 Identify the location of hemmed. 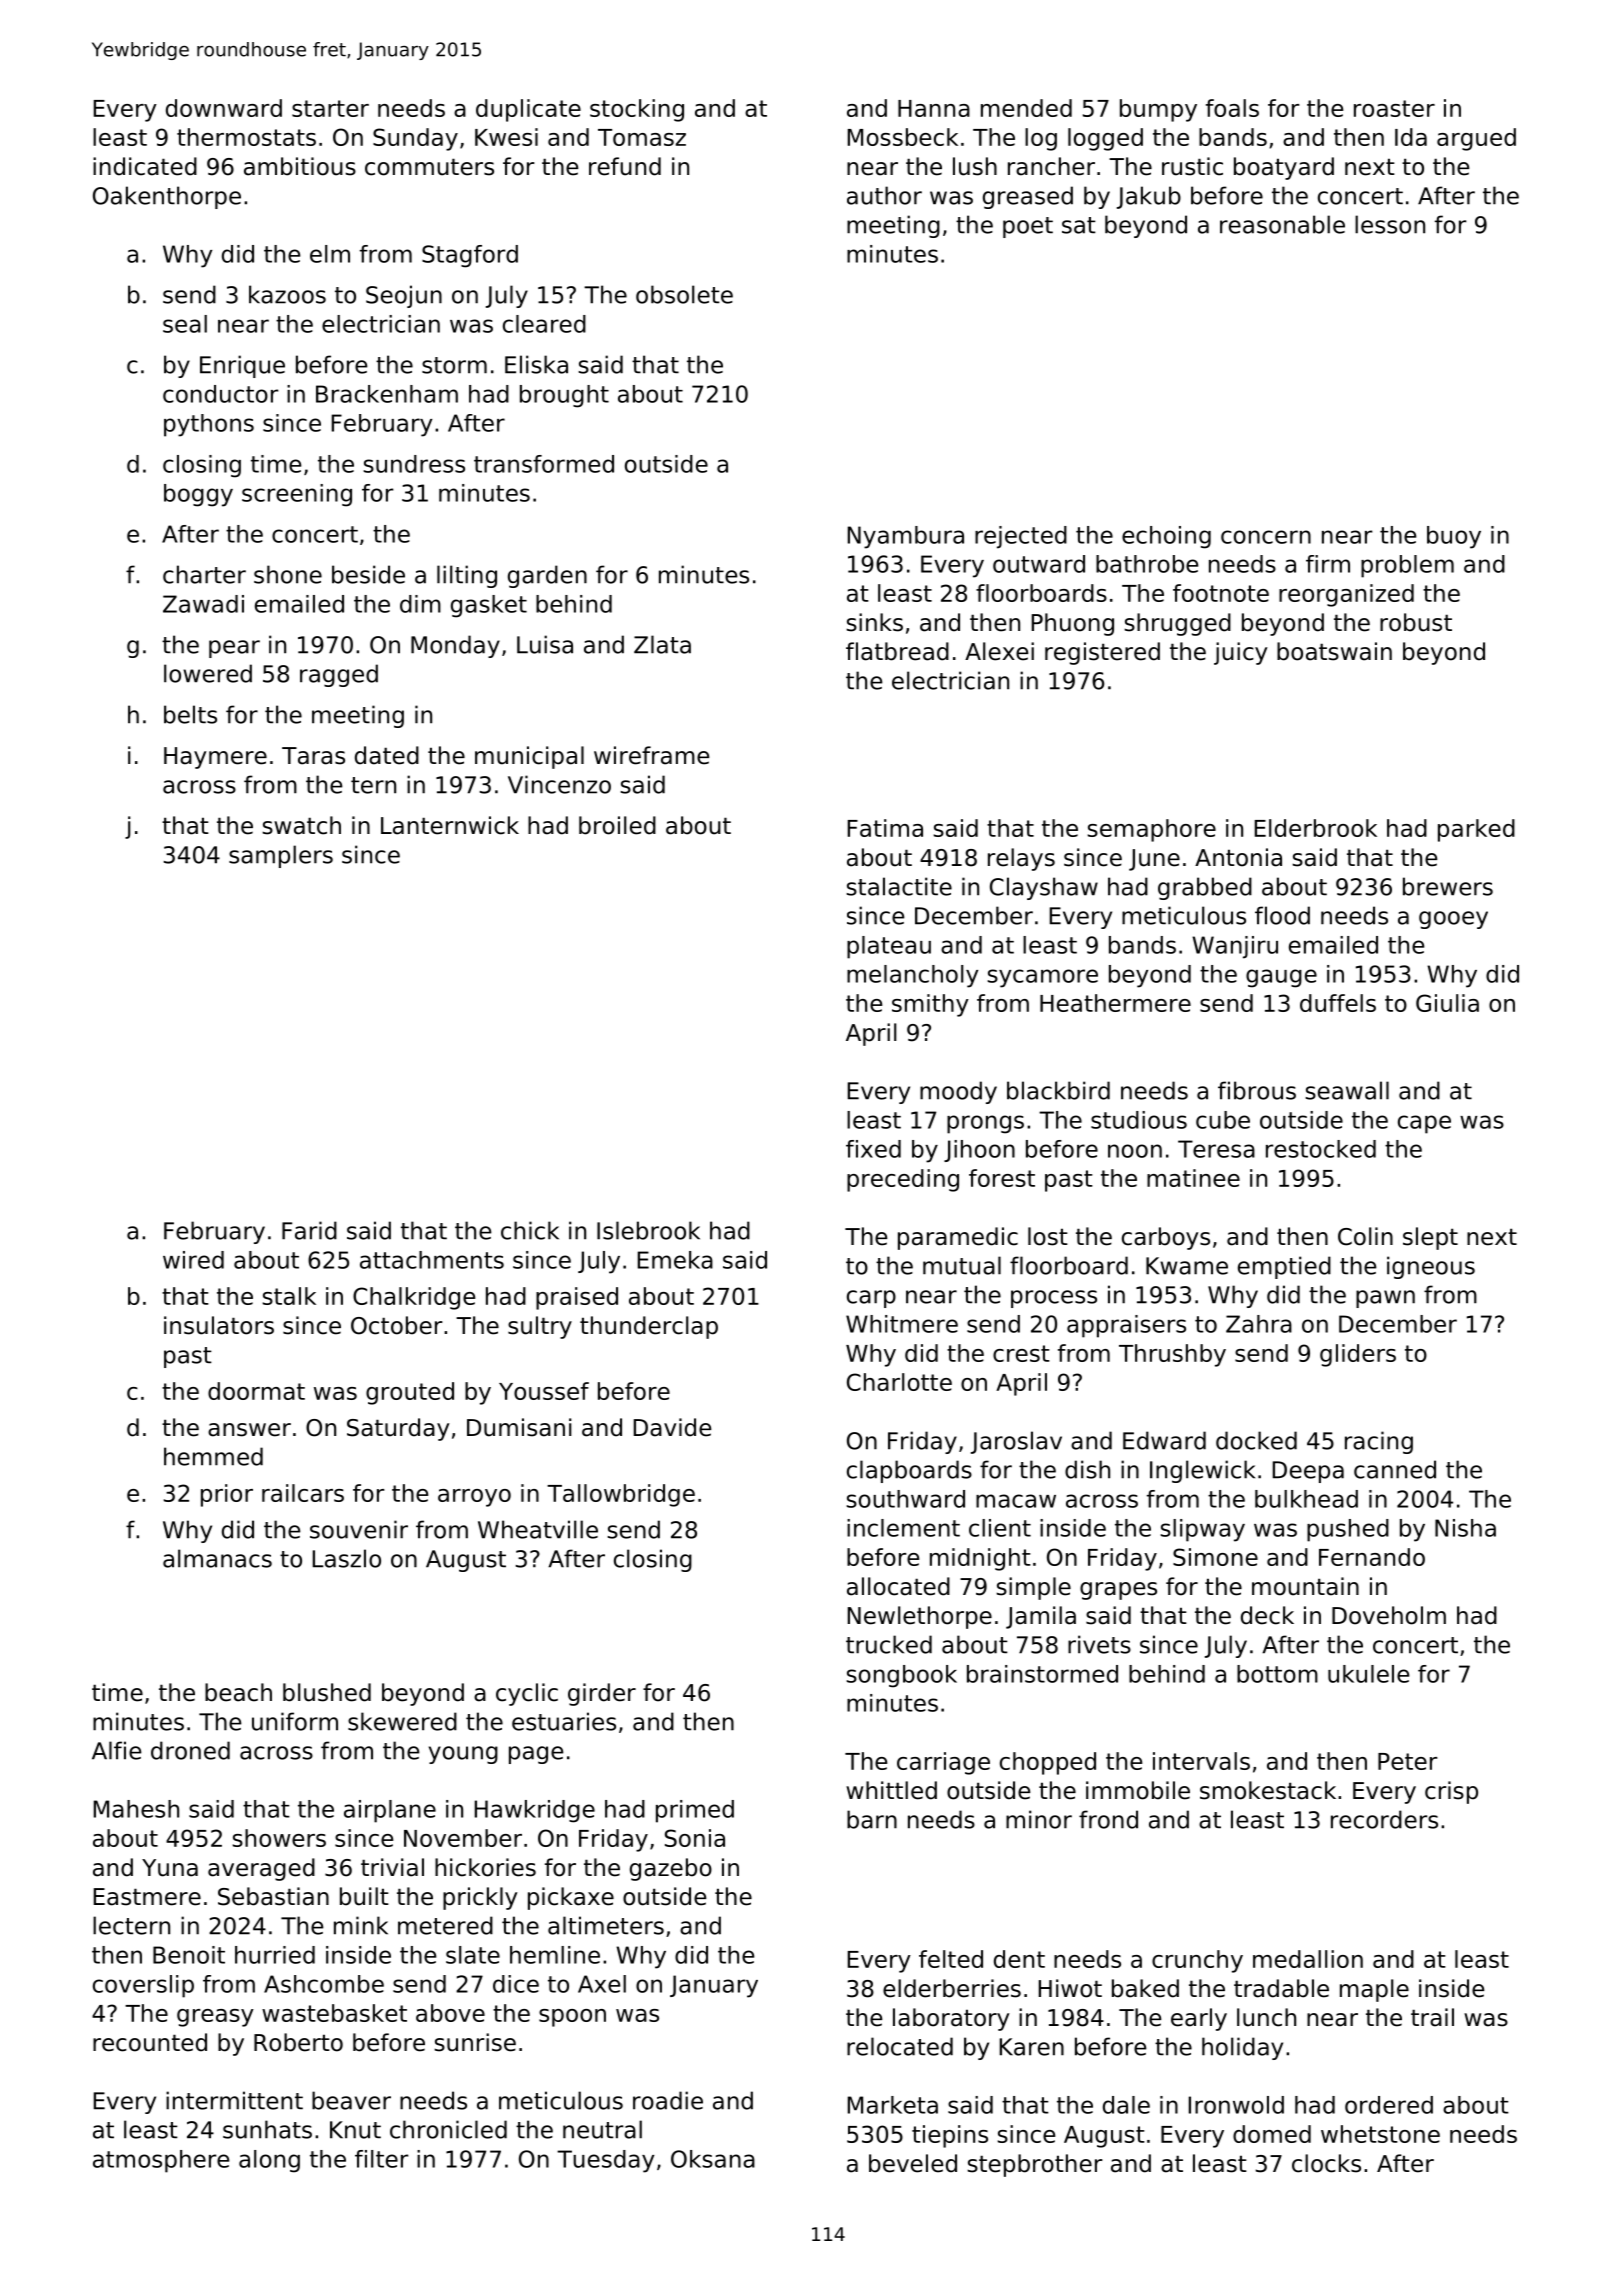
(213, 1456).
